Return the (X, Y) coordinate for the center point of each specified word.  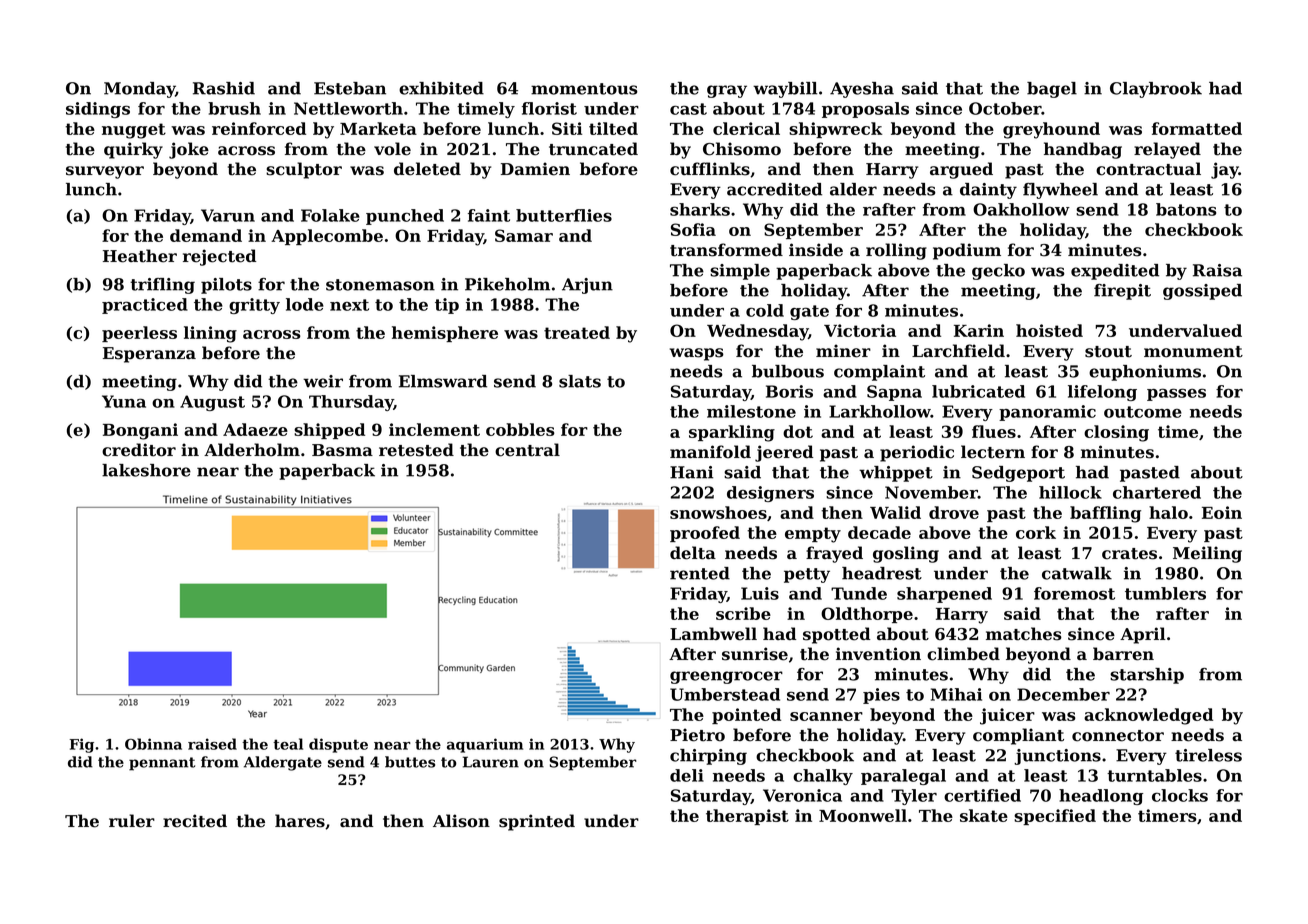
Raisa (1217, 270)
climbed (963, 654)
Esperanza (149, 355)
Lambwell (713, 634)
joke (189, 150)
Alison (461, 821)
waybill (785, 90)
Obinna (153, 744)
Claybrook (1156, 90)
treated (577, 332)
